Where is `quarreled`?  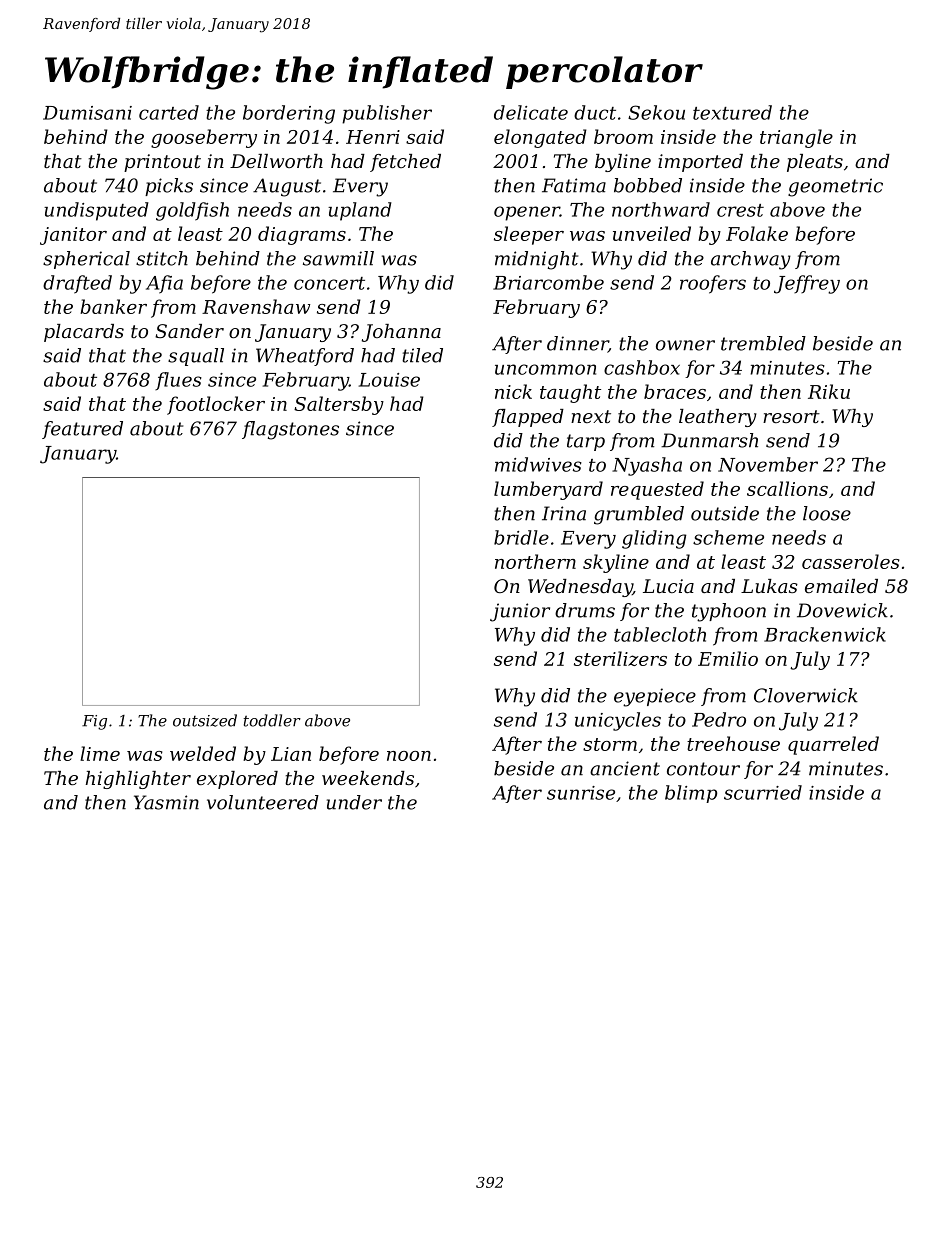
quarreled is located at coordinates (833, 745).
